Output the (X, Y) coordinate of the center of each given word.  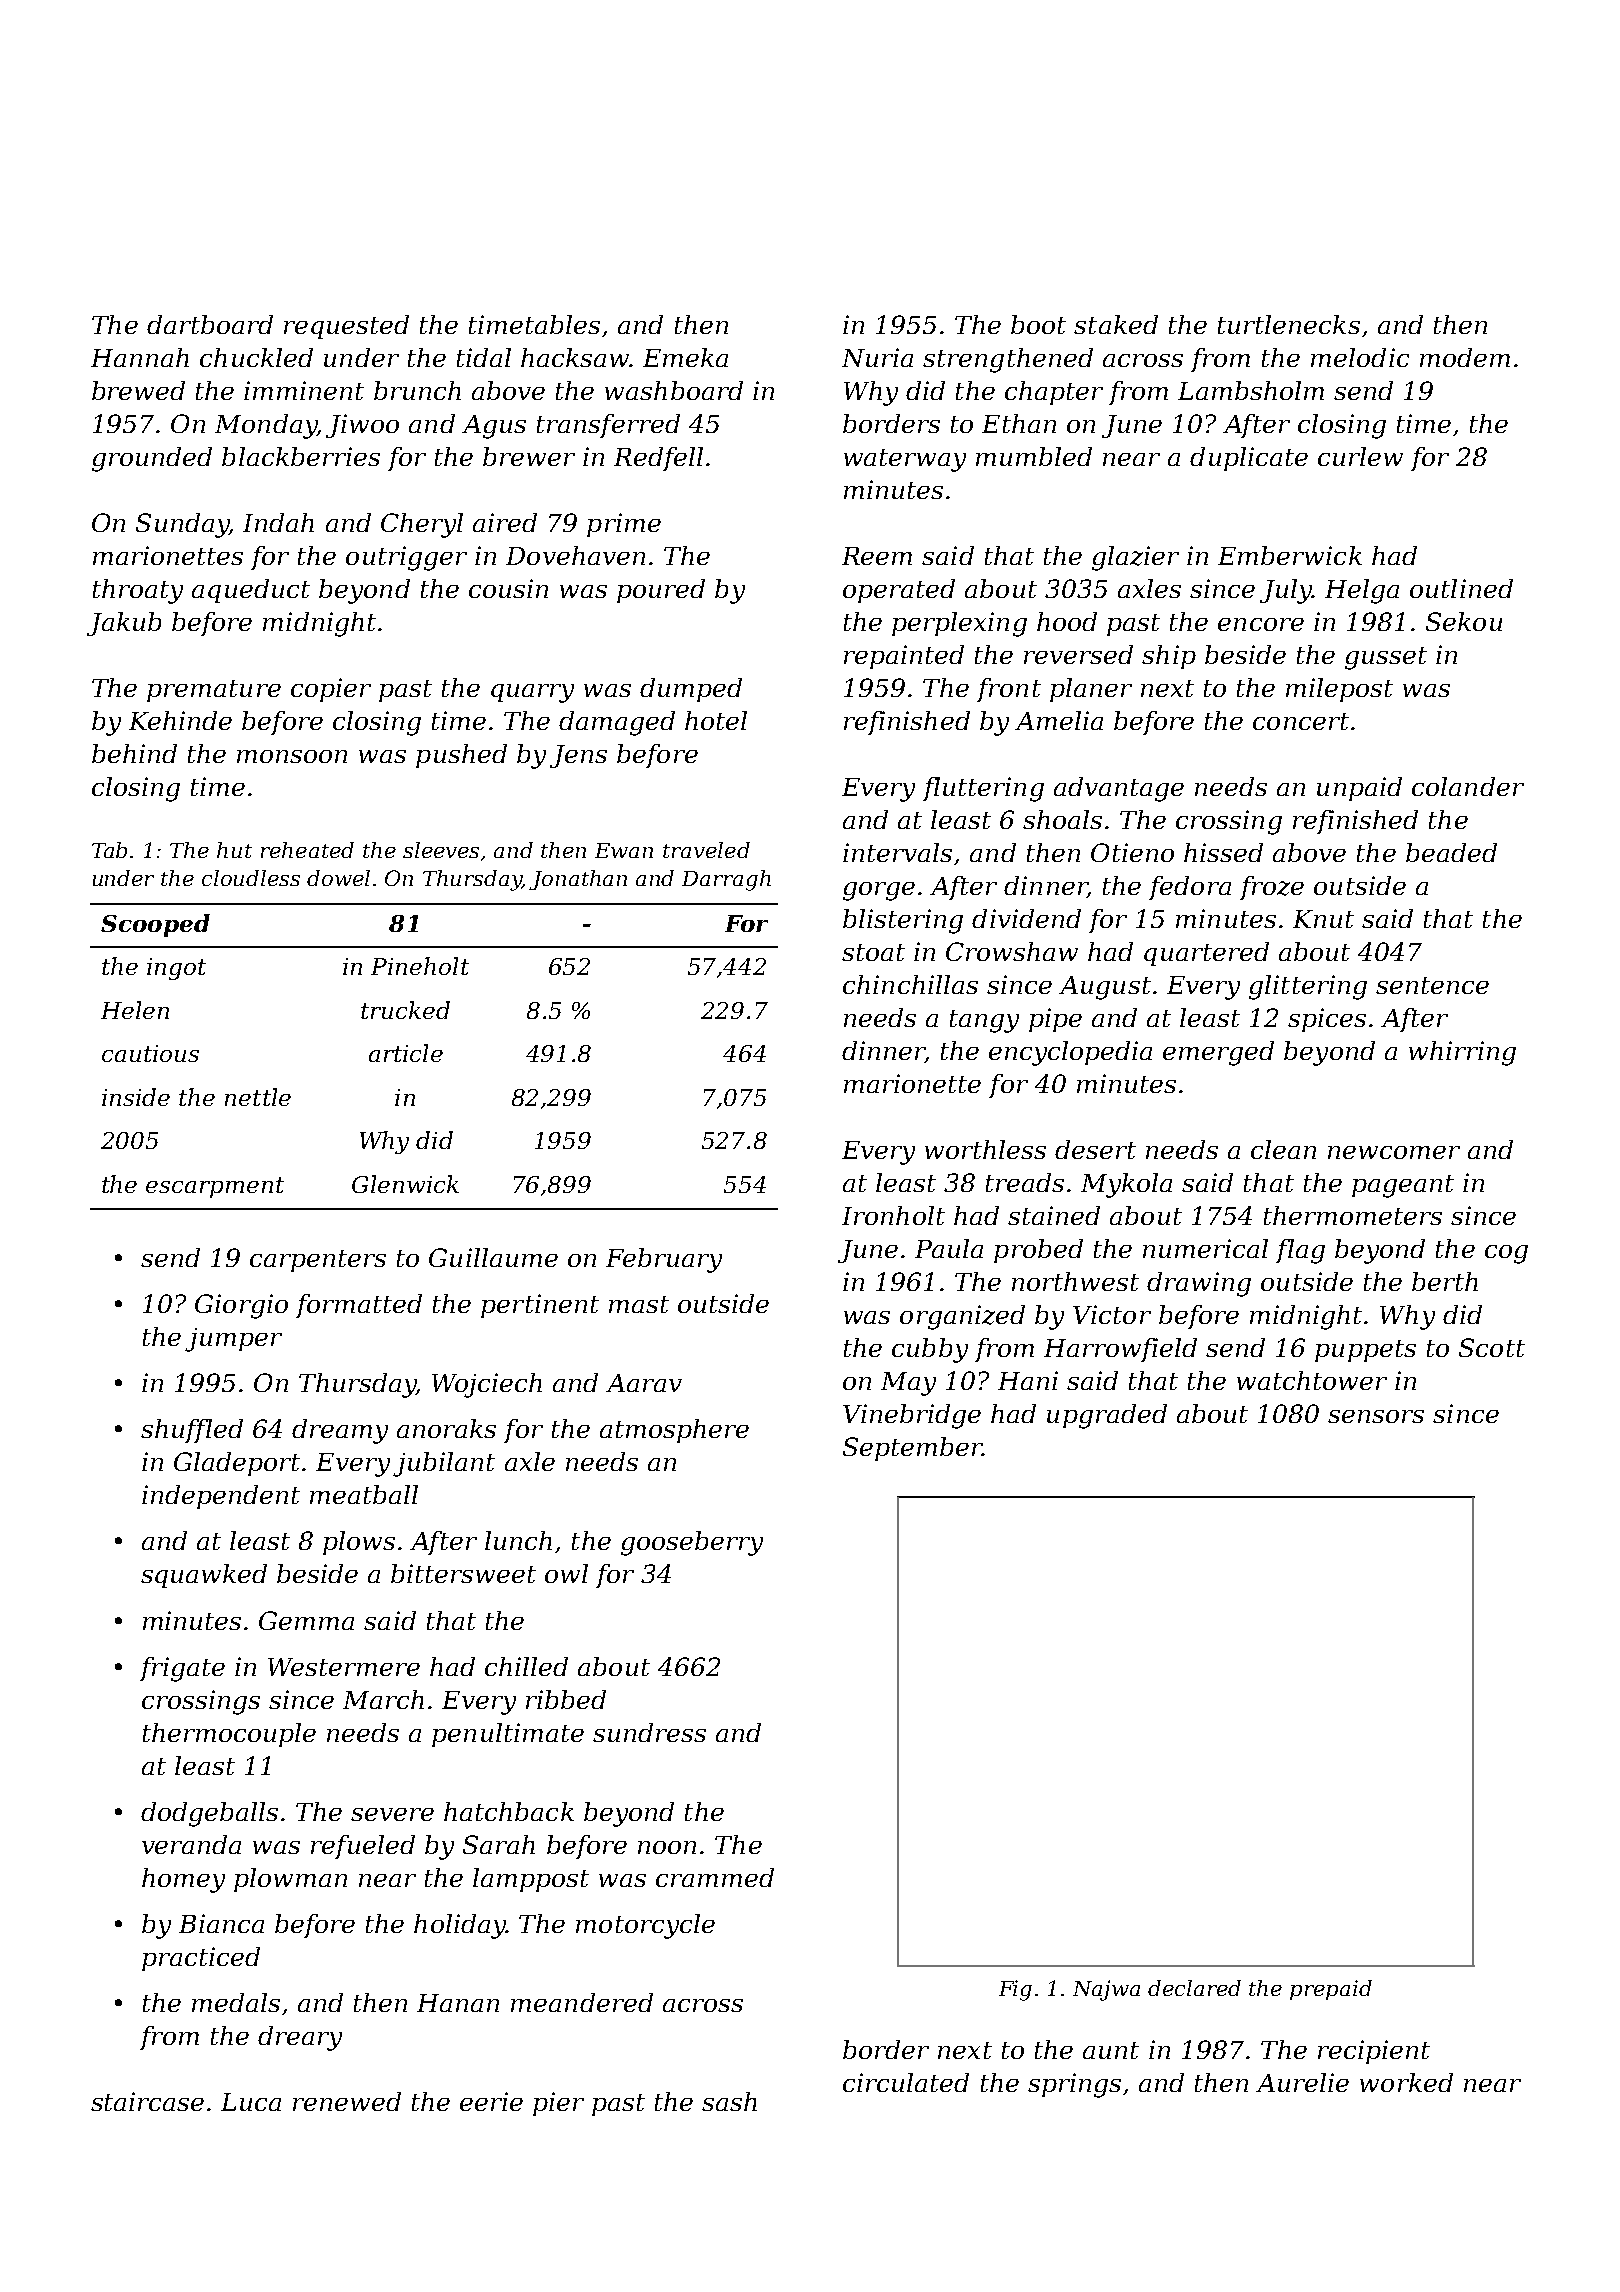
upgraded (1107, 1416)
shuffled (192, 1431)
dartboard (210, 324)
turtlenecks (1289, 324)
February (664, 1260)
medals (236, 2002)
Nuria (877, 357)
